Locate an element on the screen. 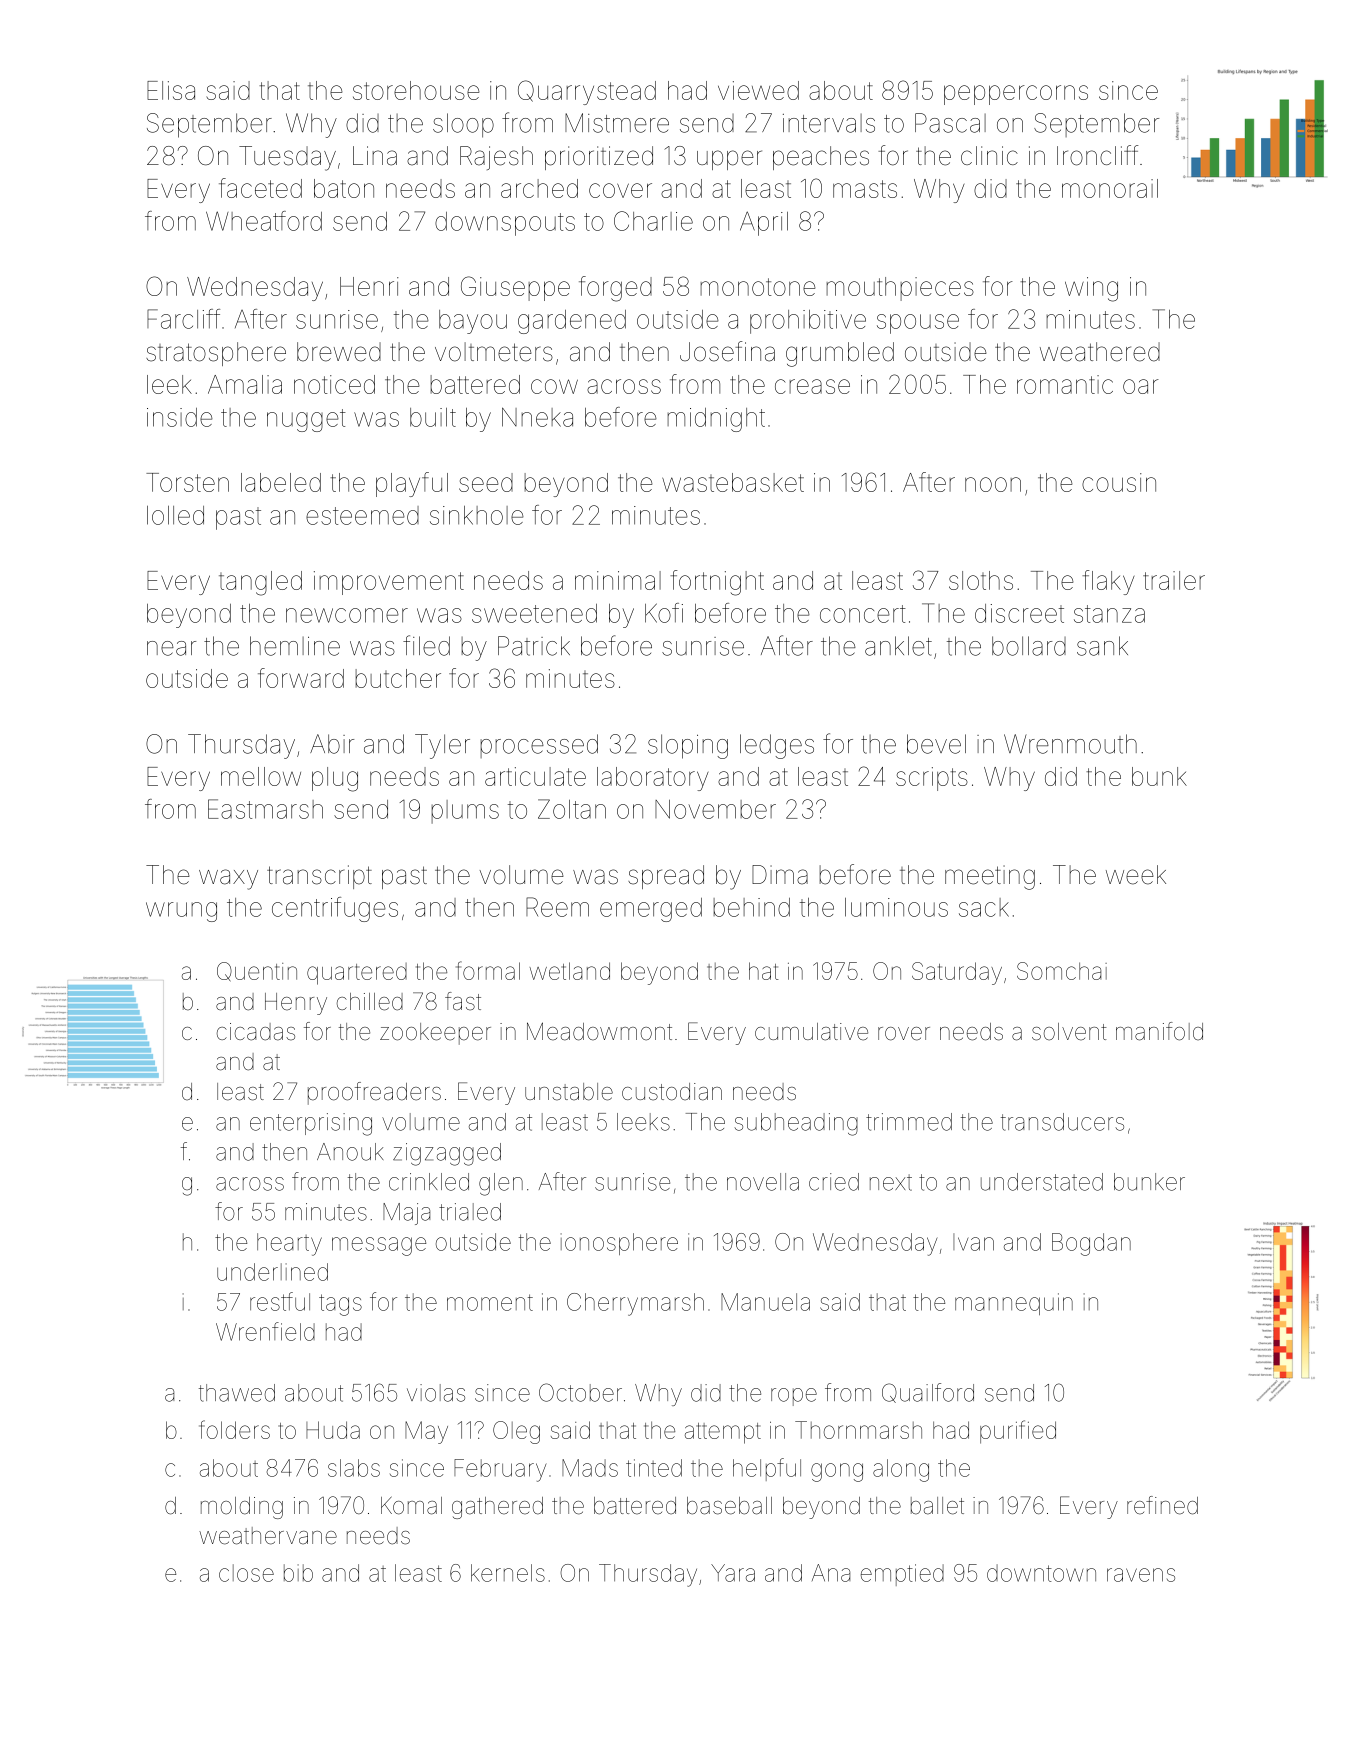  fortnight is located at coordinates (717, 583).
